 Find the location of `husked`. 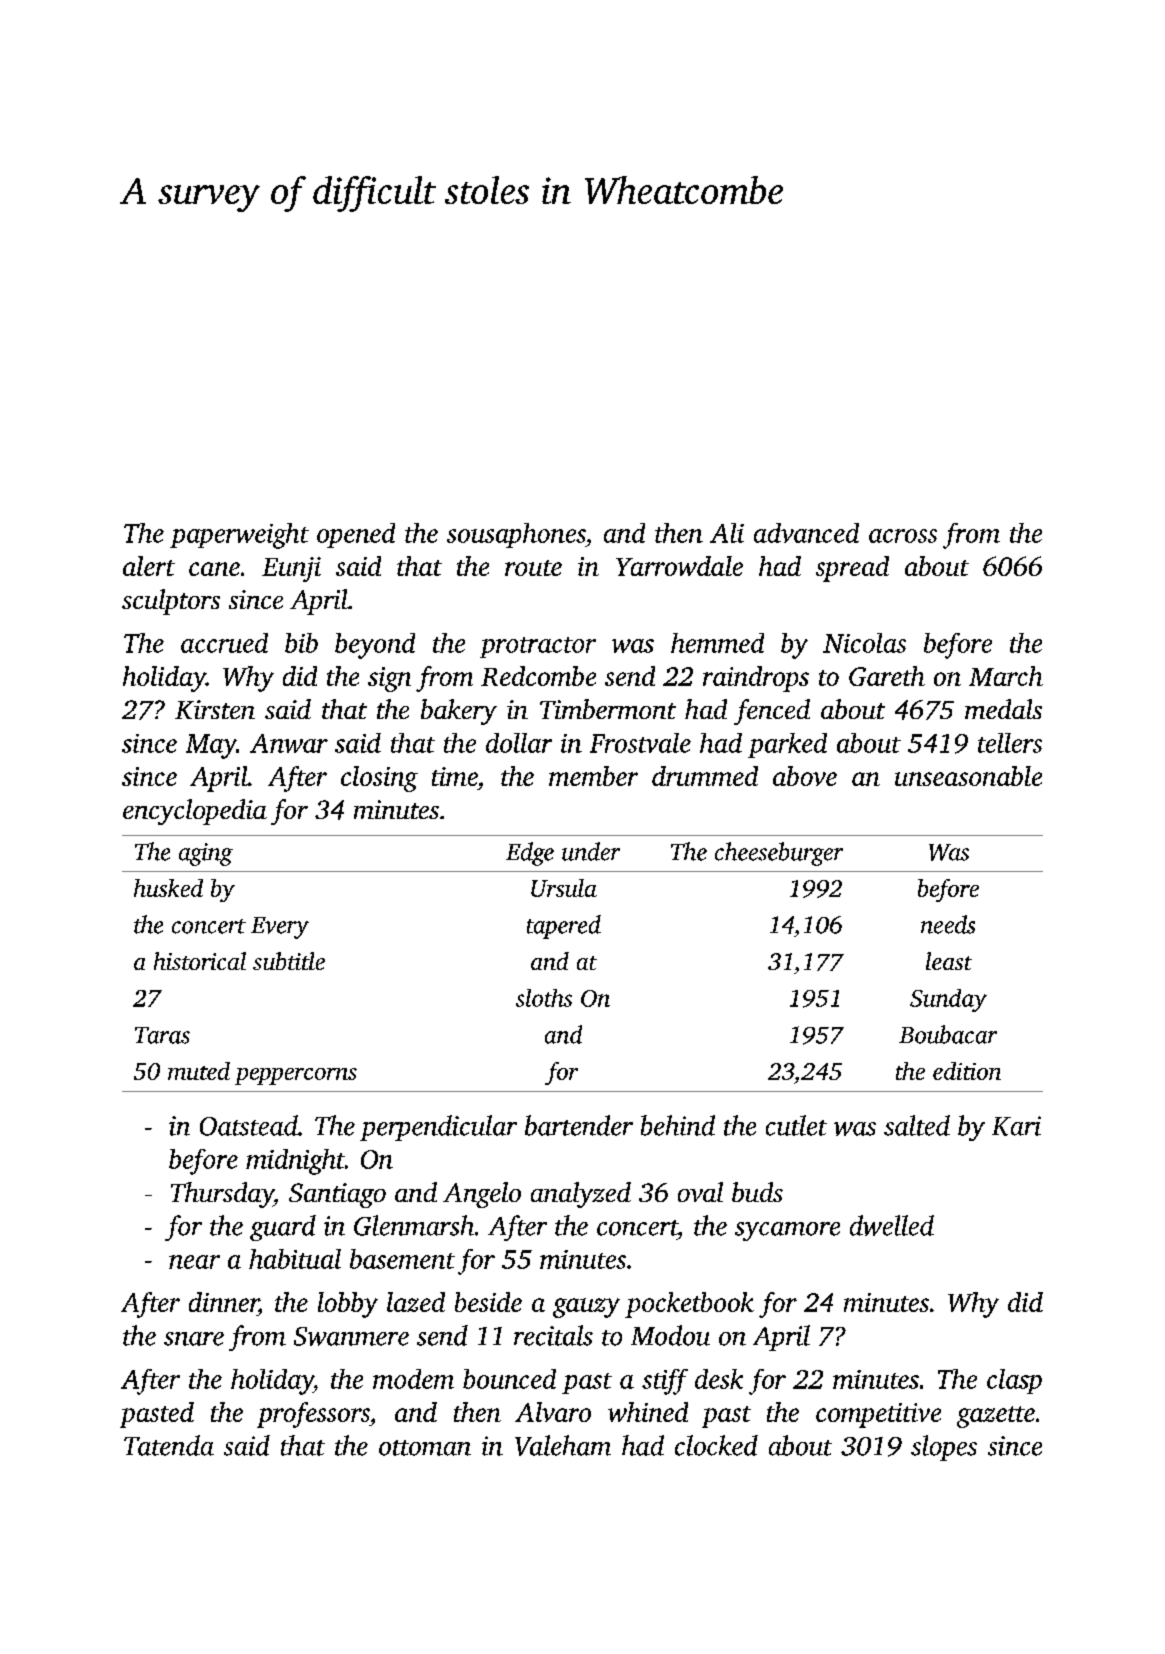

husked is located at coordinates (168, 888).
